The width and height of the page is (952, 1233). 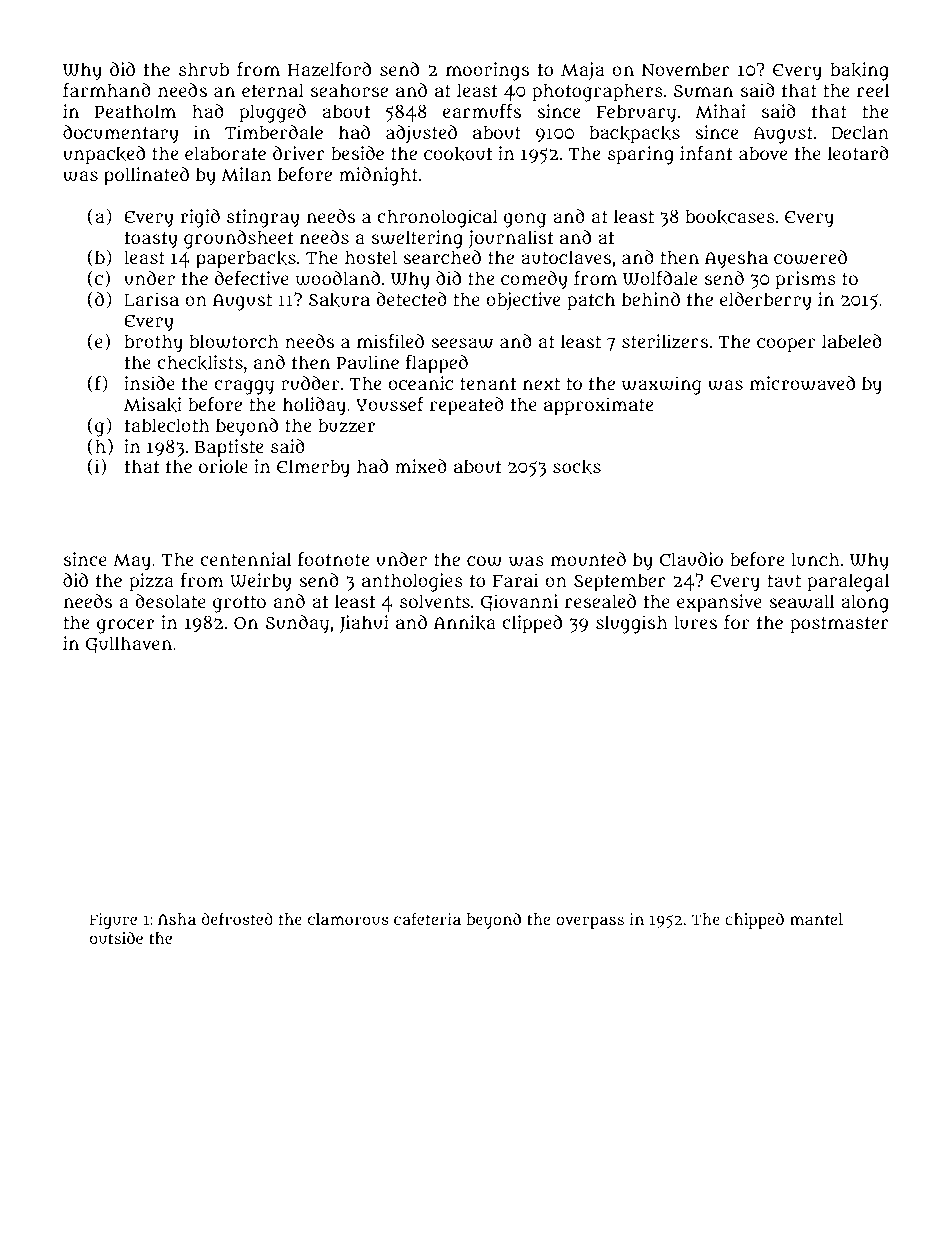 I want to click on farmhand, so click(x=107, y=90).
